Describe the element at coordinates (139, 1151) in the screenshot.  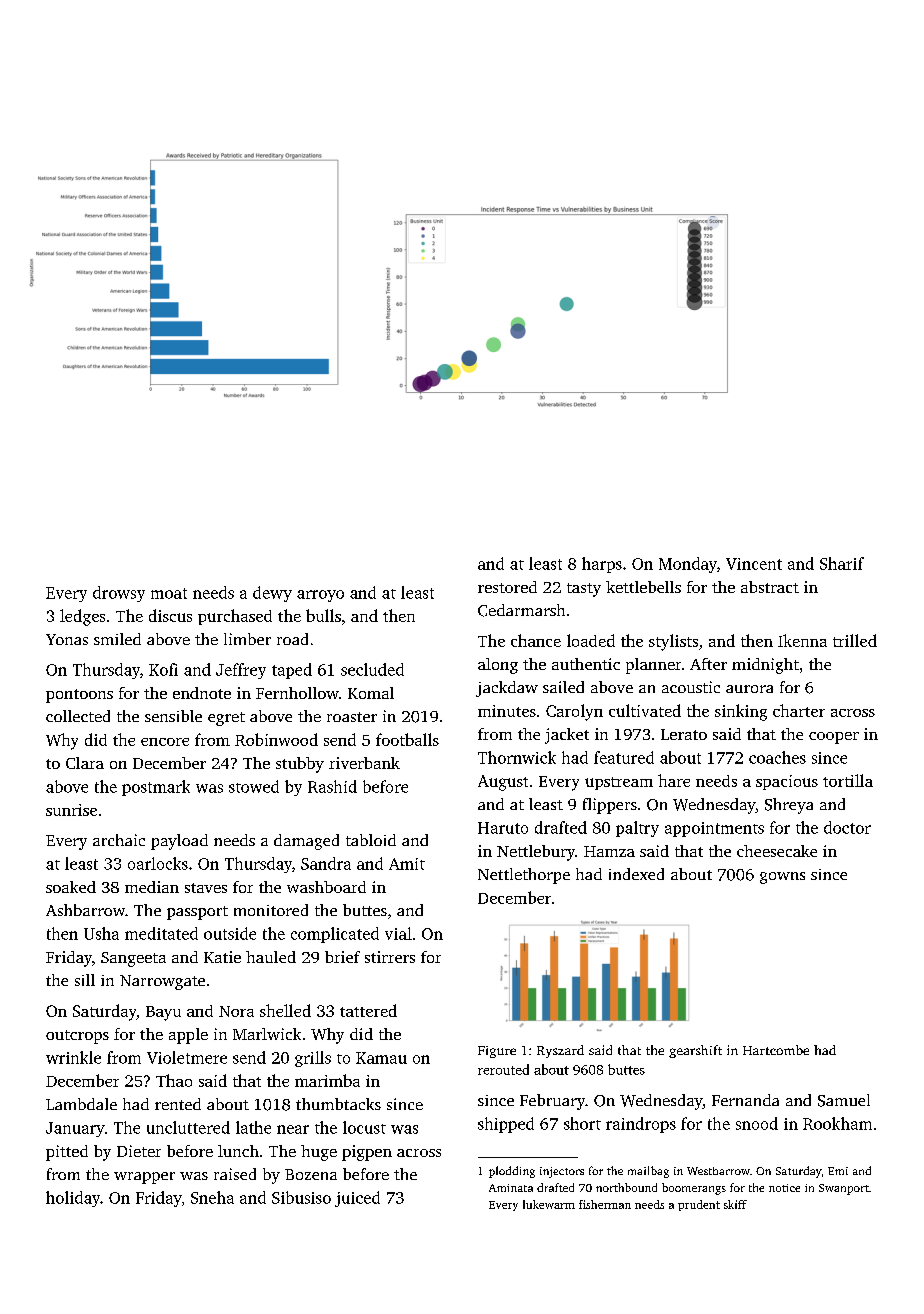
I see `Dieter` at that location.
